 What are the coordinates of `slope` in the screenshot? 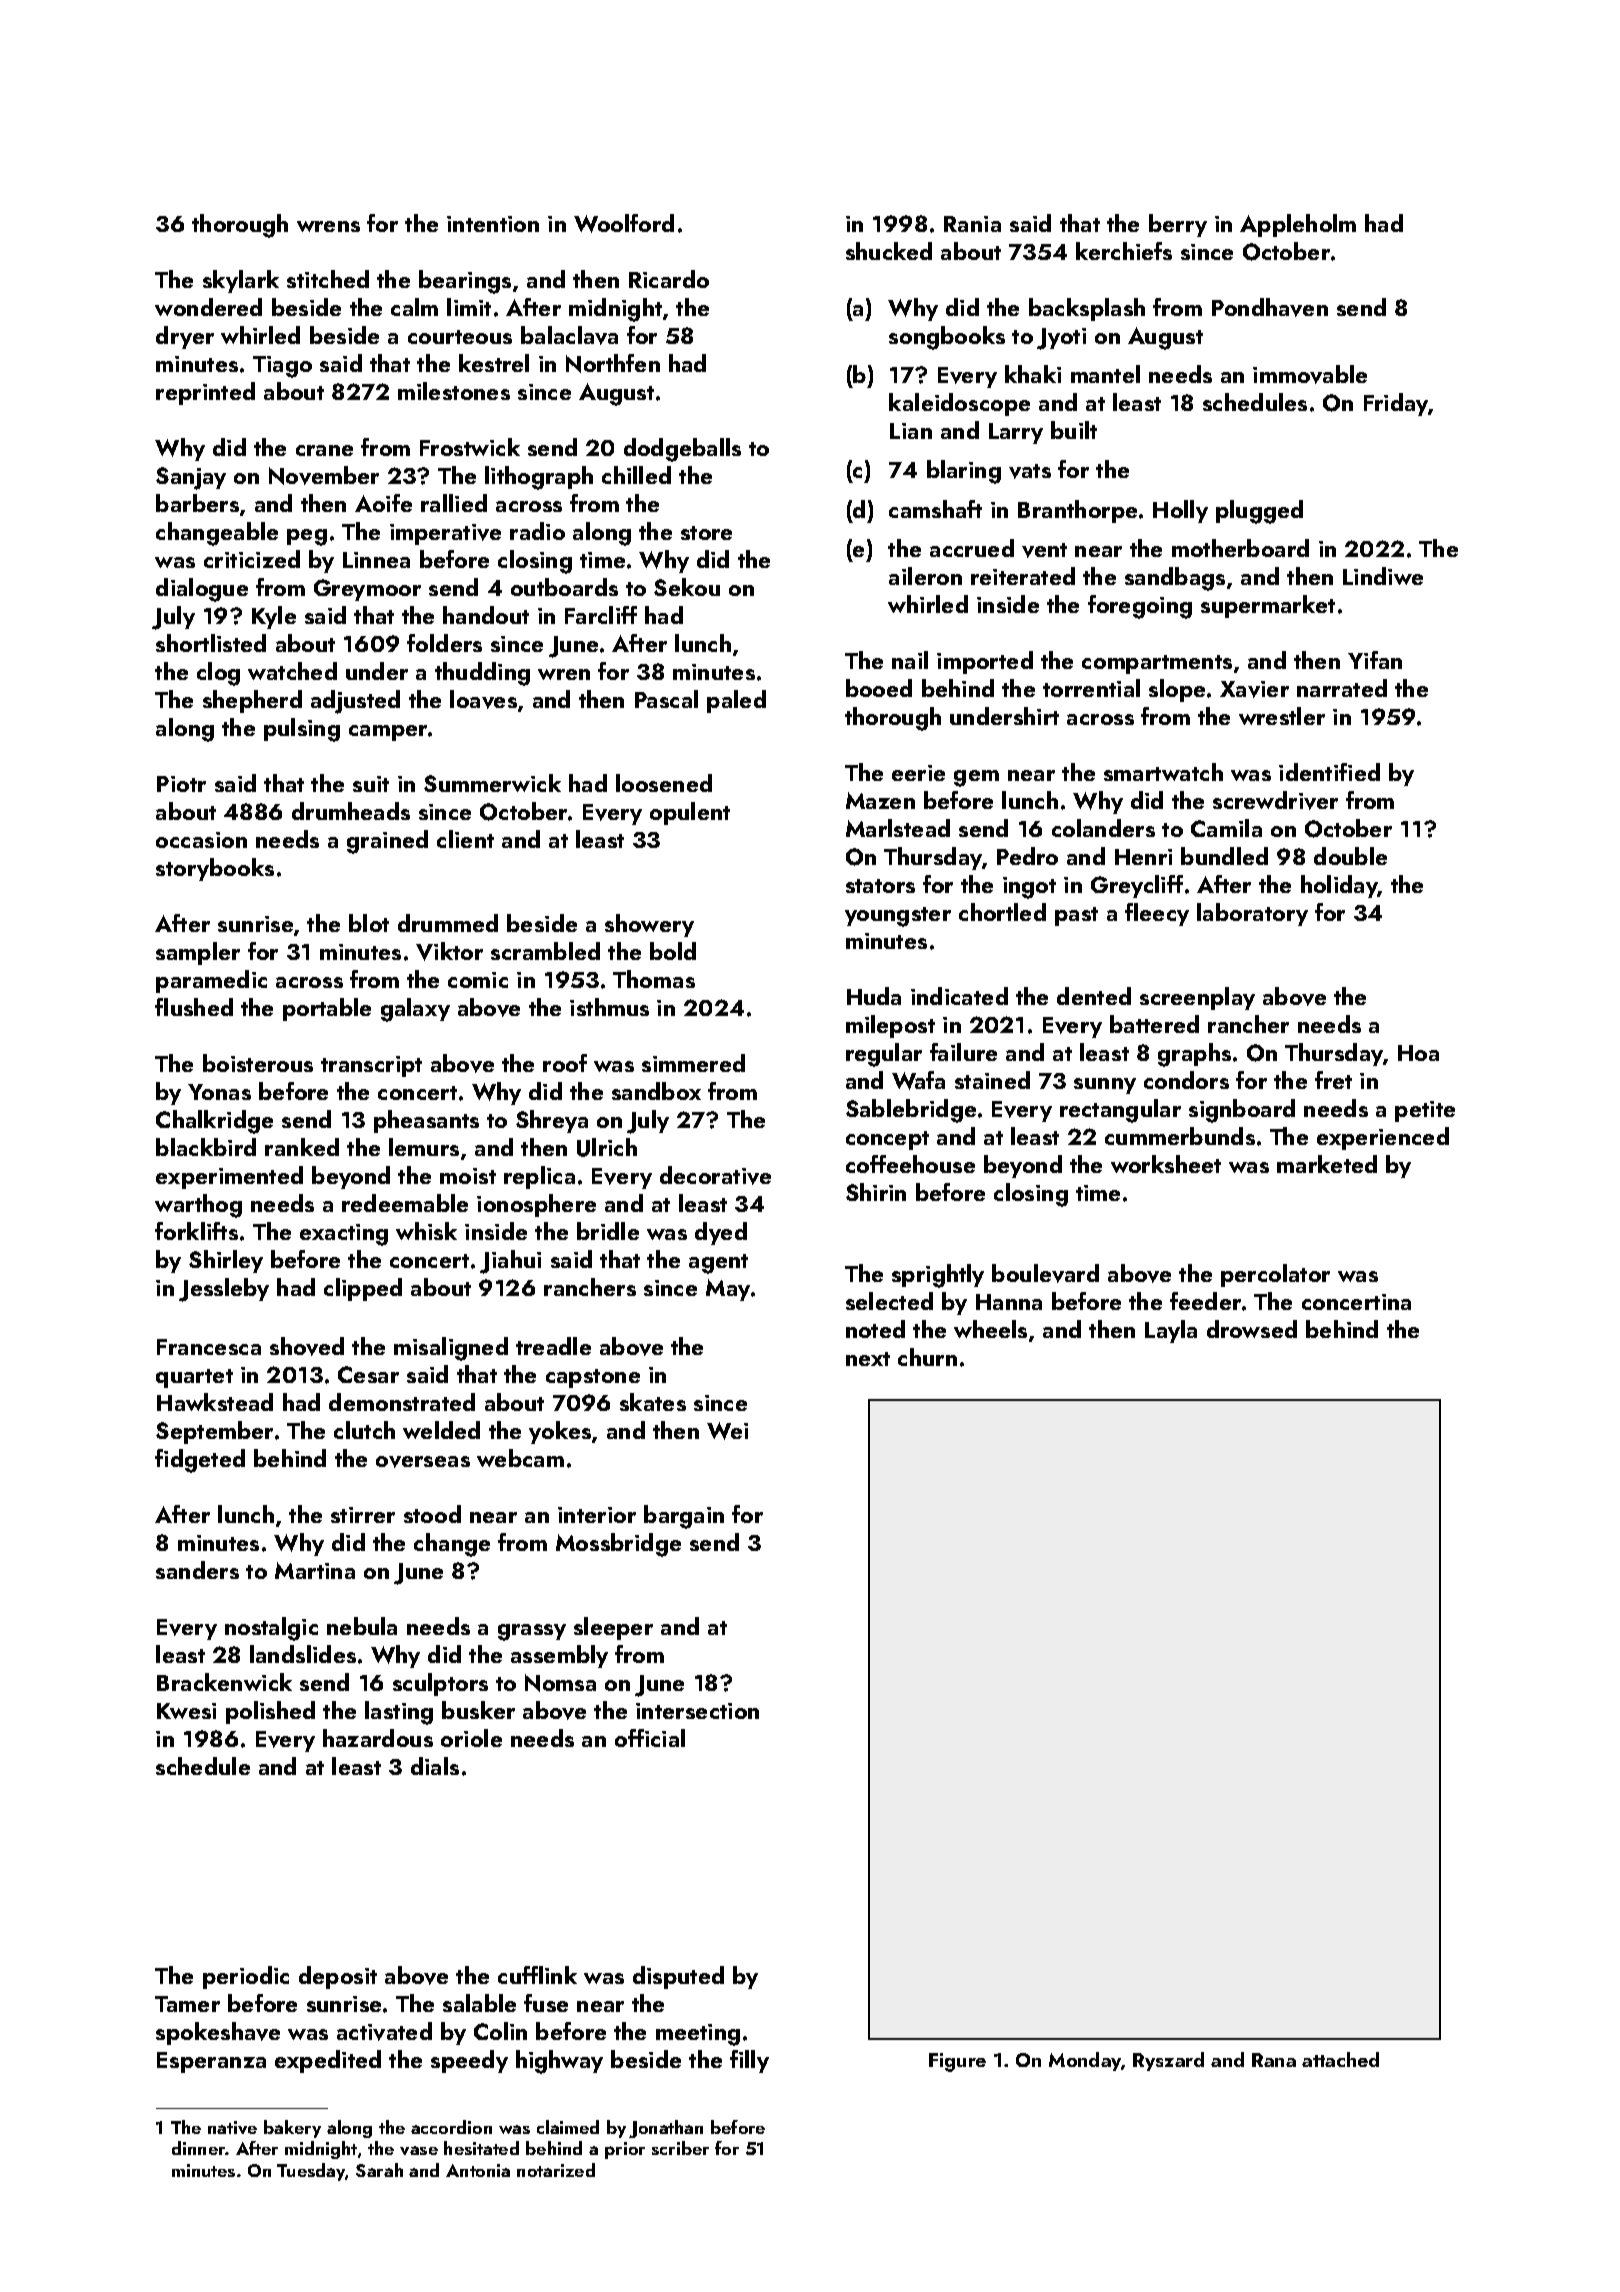 It's located at (1177, 690).
